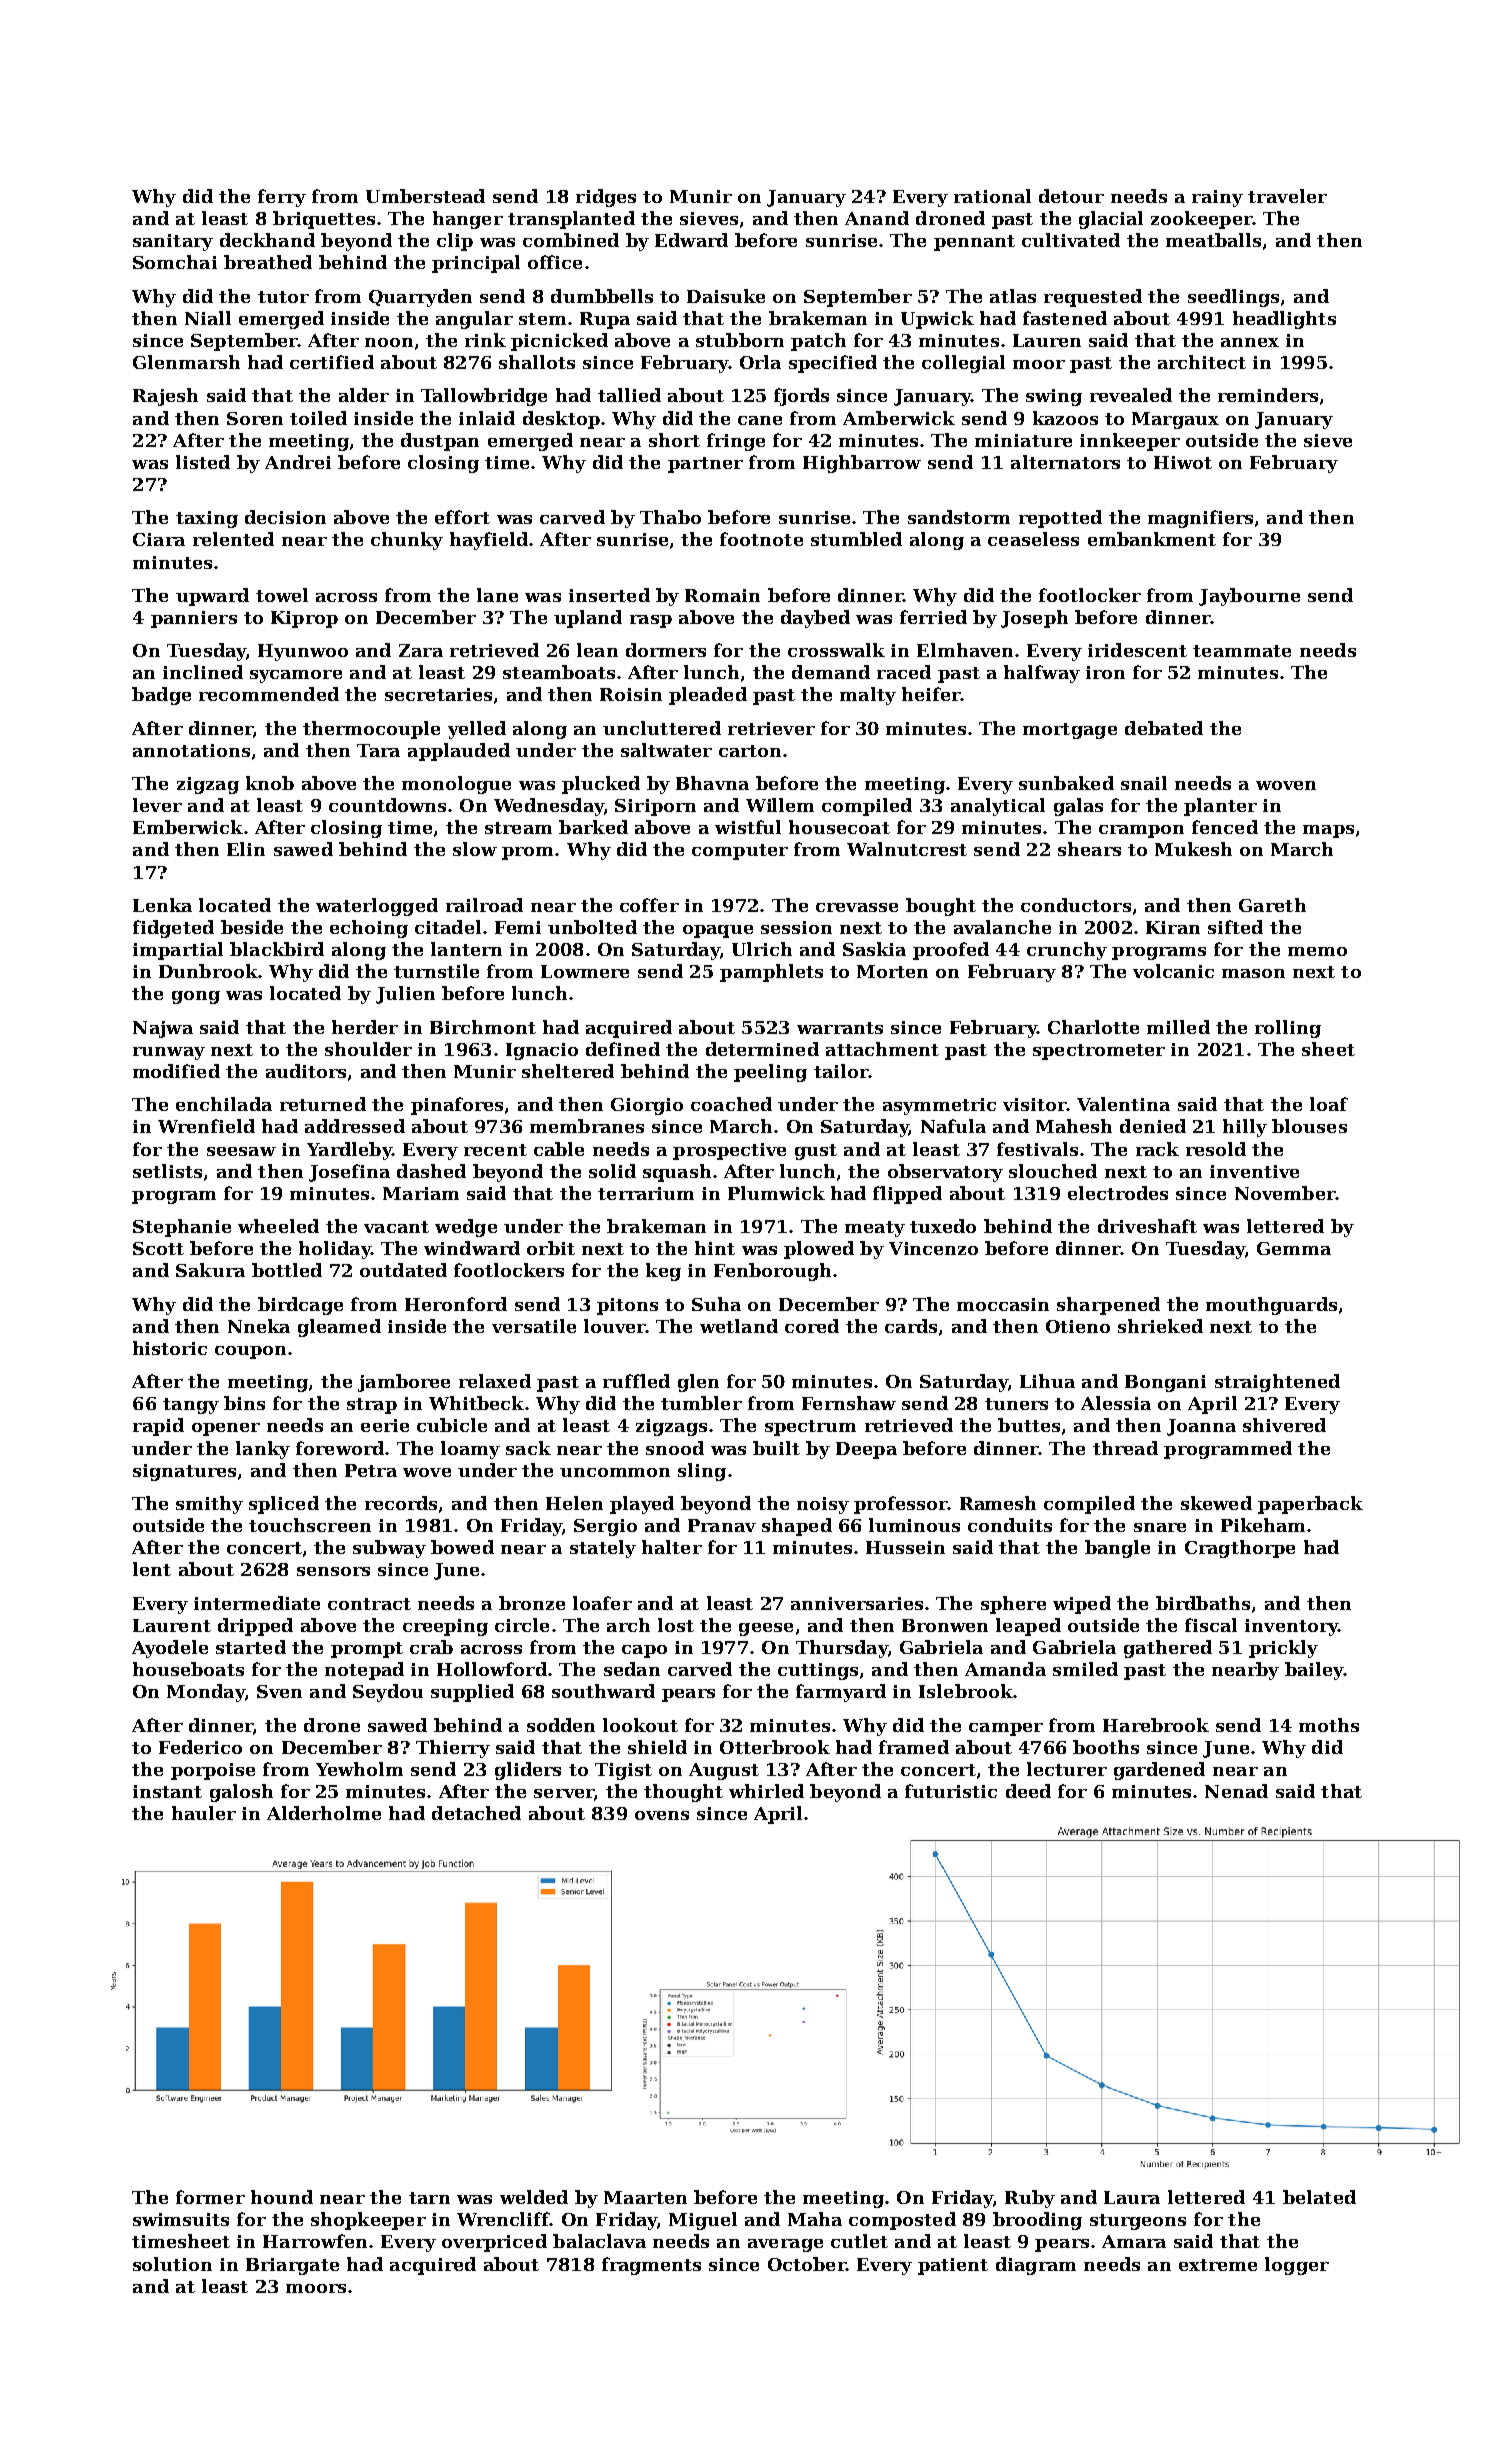 This document has height=2464, width=1496. Describe the element at coordinates (606, 198) in the document. I see `ridges` at that location.
